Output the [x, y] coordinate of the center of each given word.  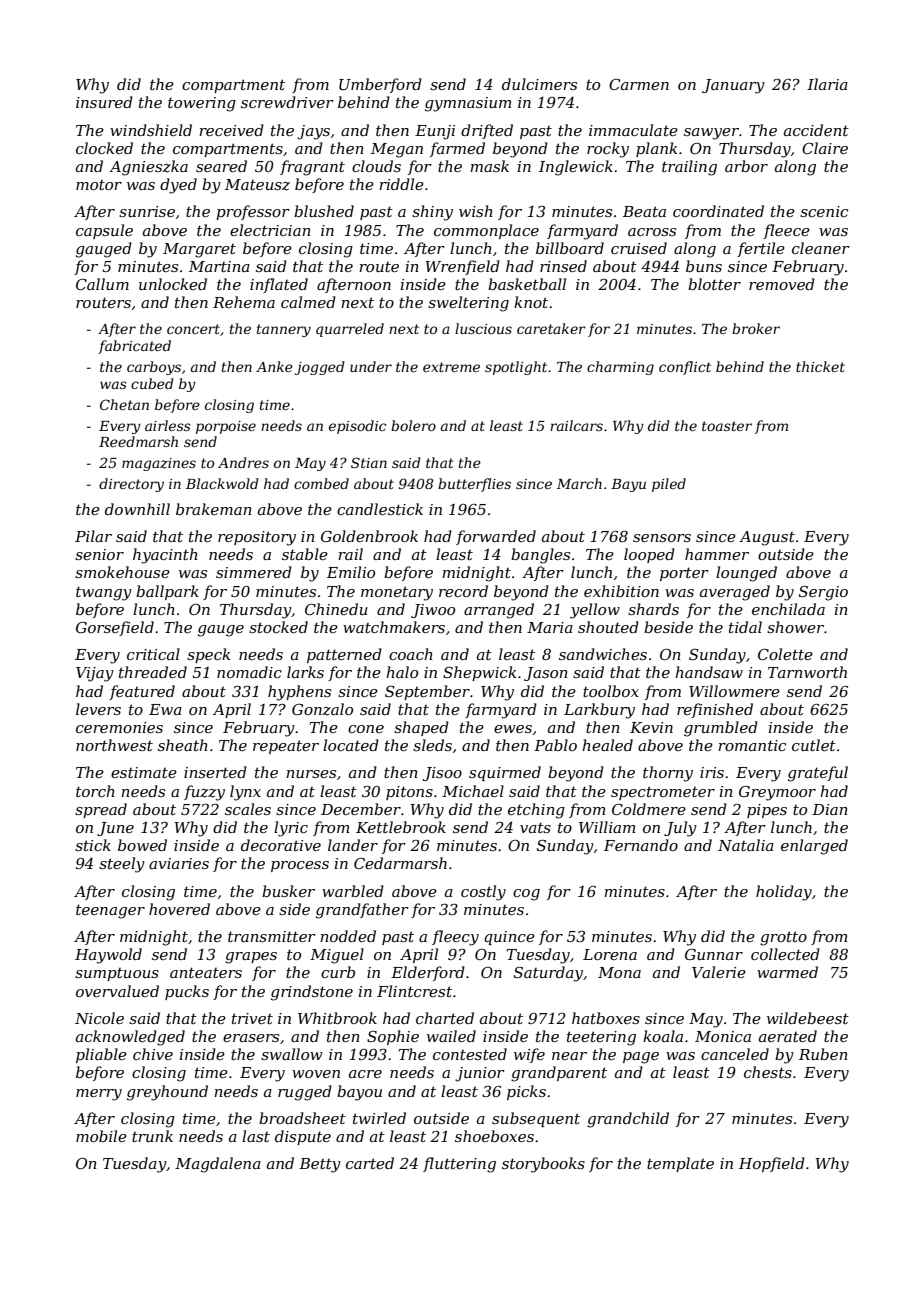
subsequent [536, 1119]
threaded [153, 672]
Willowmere [734, 691]
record [463, 591]
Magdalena [218, 1165]
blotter [714, 284]
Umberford [380, 85]
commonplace [486, 231]
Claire [825, 148]
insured [104, 102]
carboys [154, 368]
